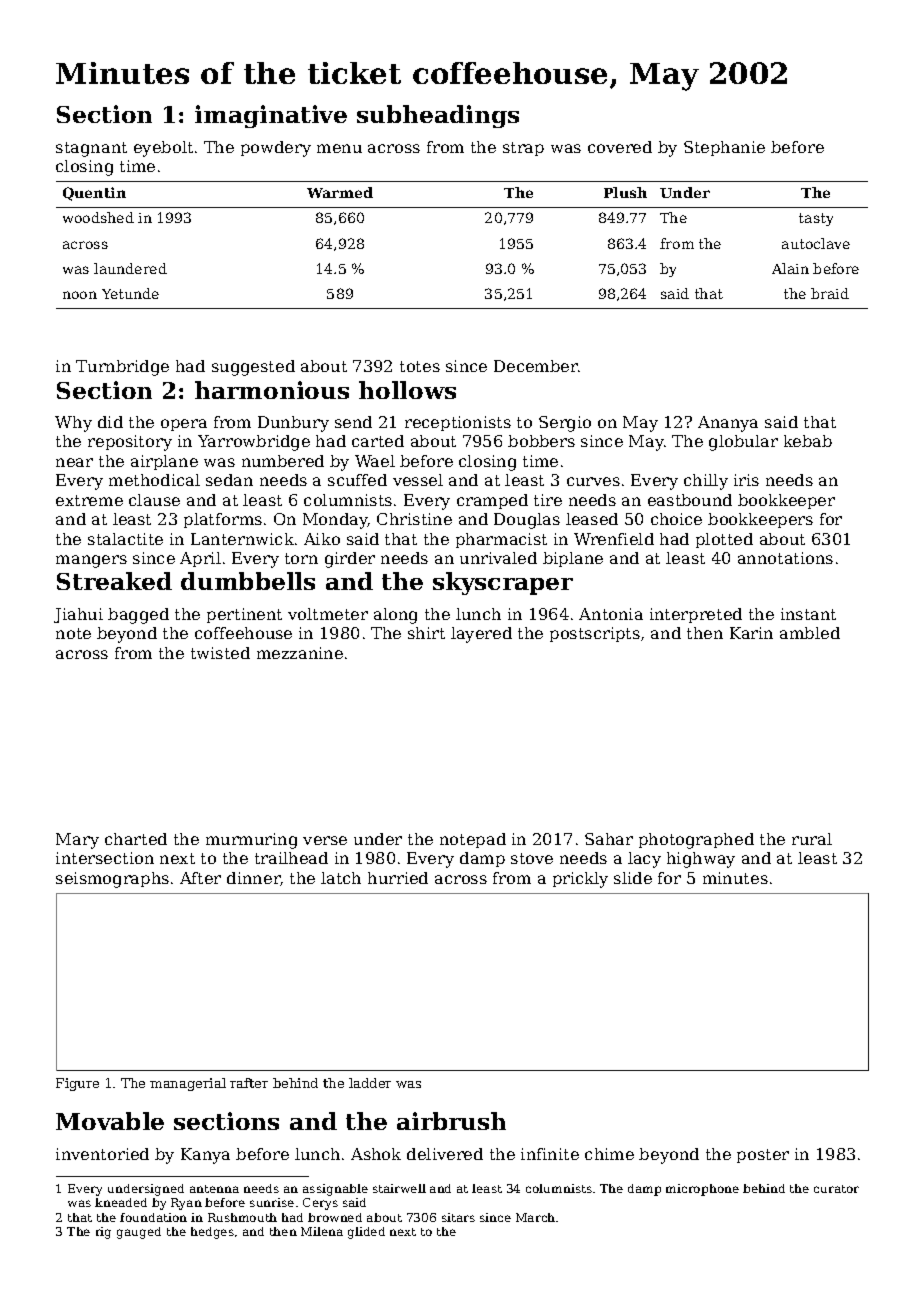  What do you see at coordinates (812, 839) in the document?
I see `rural` at bounding box center [812, 839].
